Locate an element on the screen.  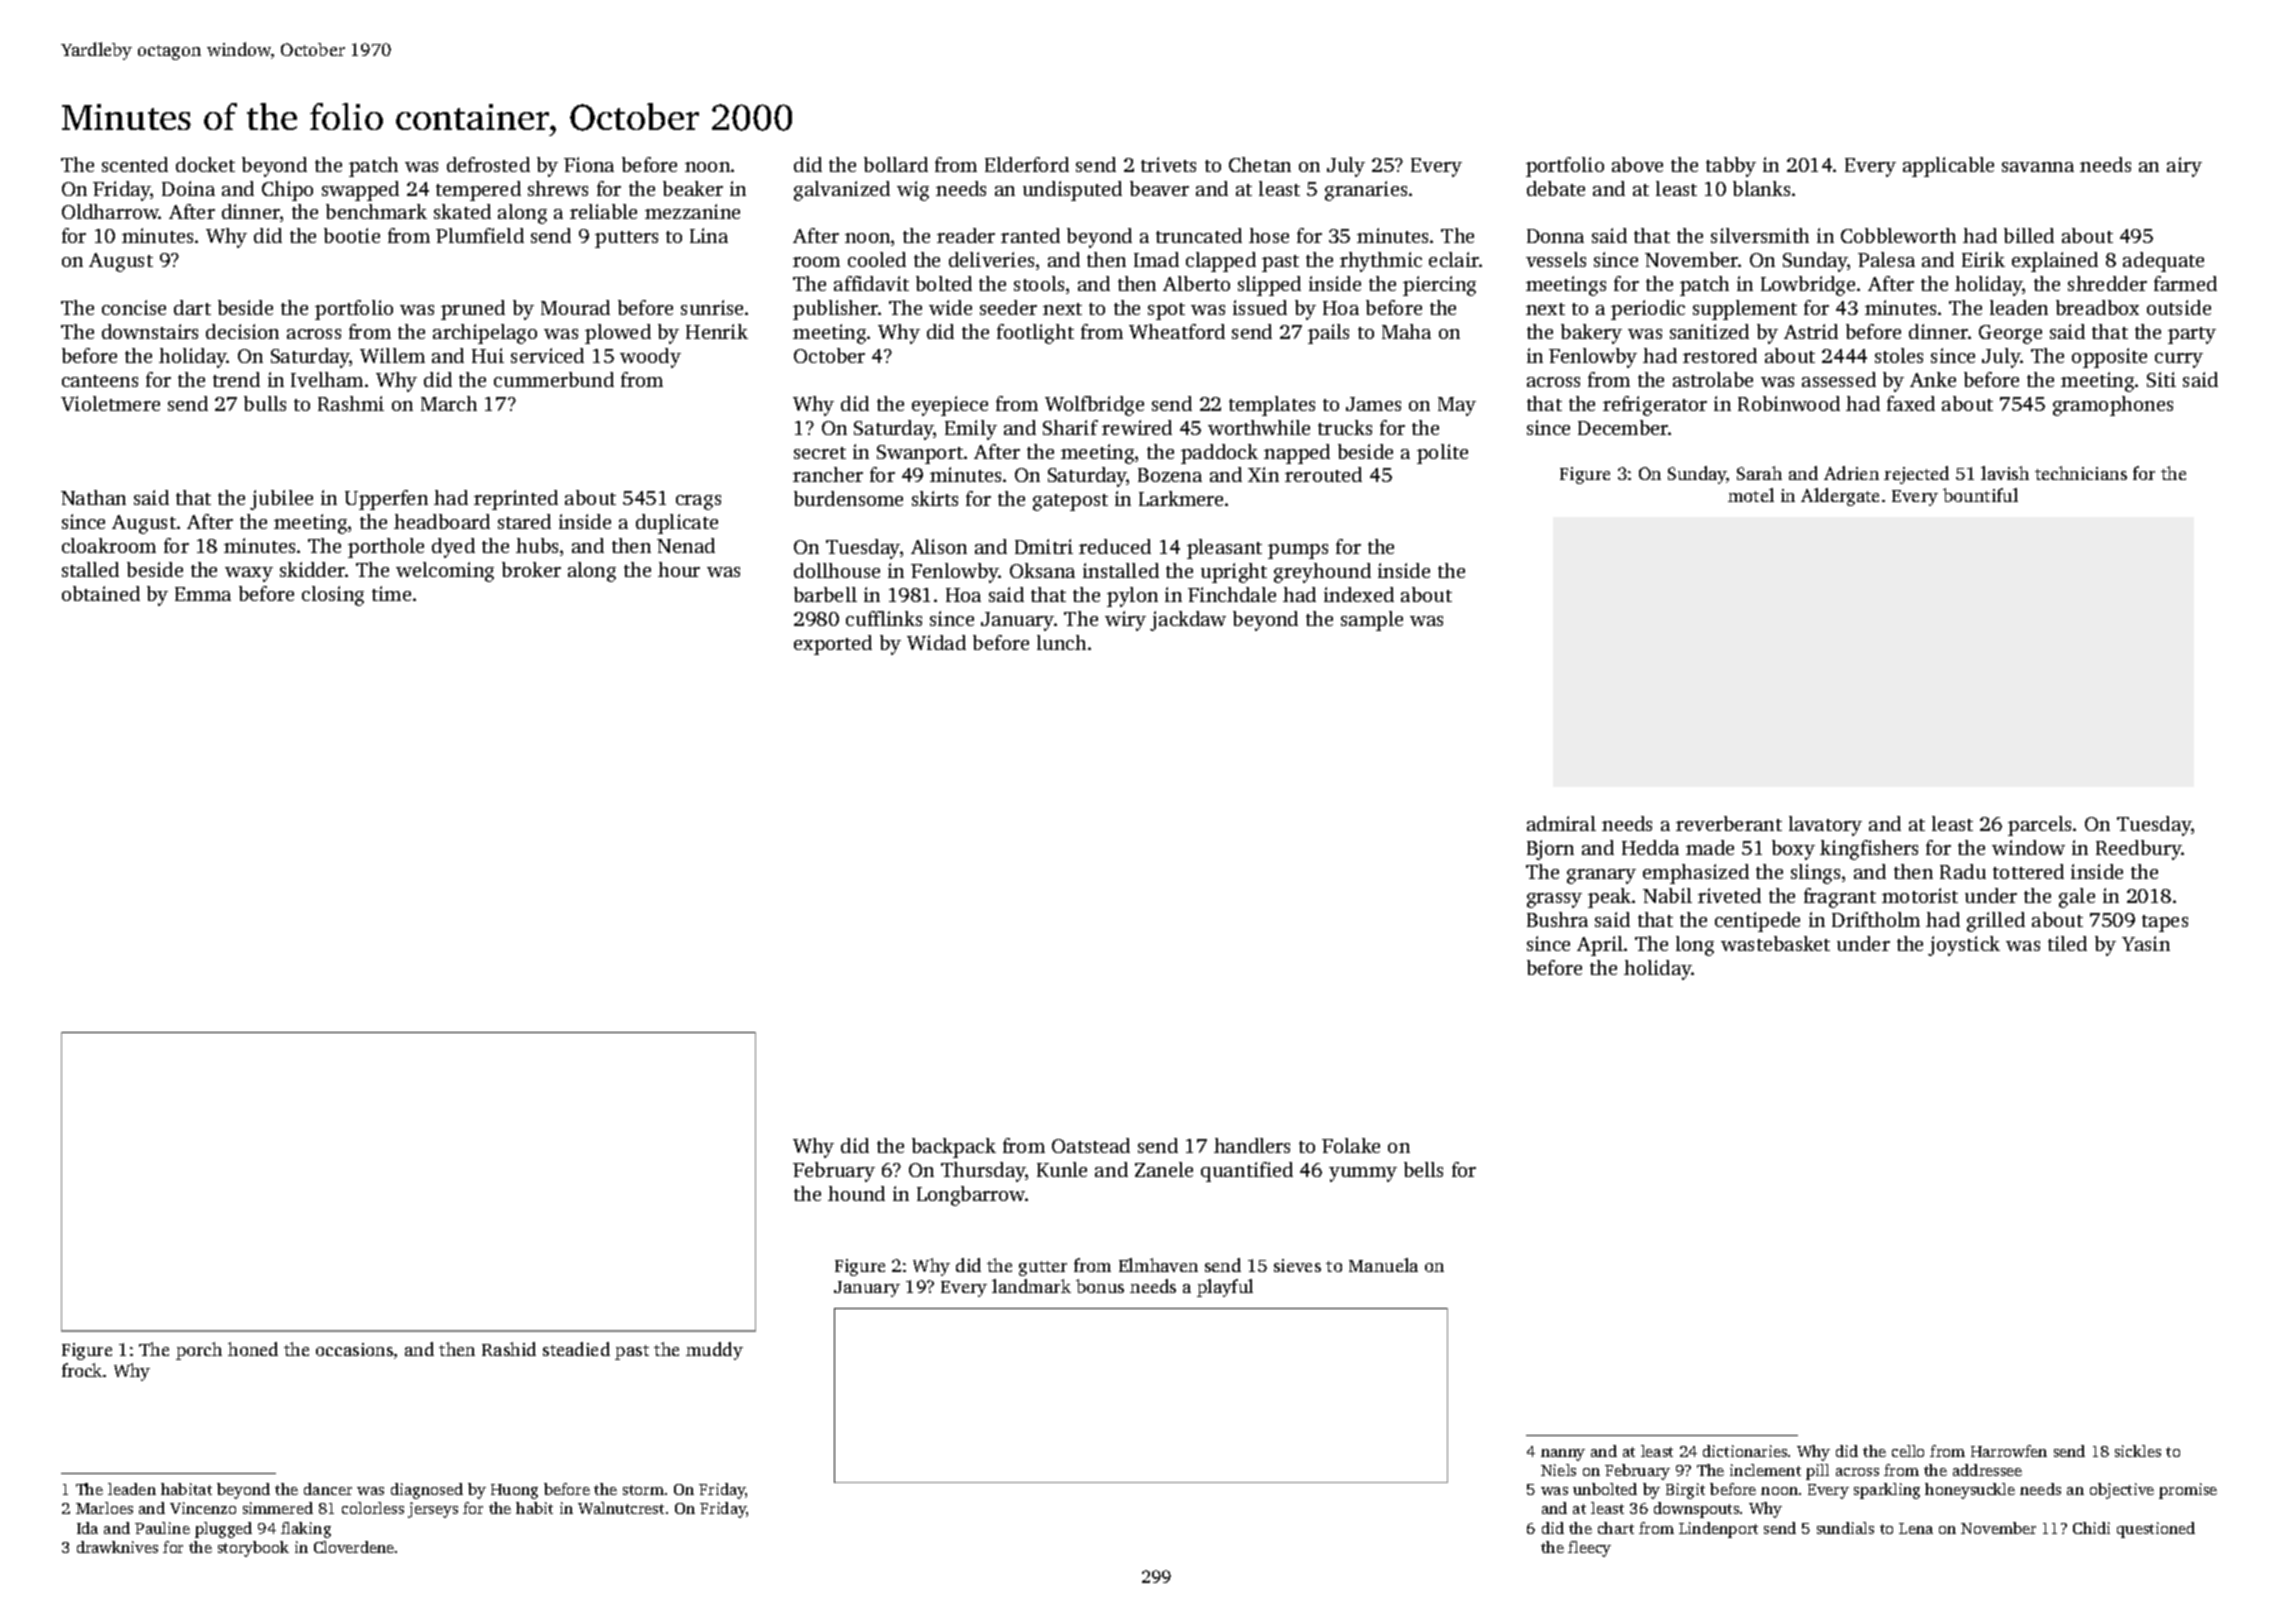
porch is located at coordinates (199, 1351).
